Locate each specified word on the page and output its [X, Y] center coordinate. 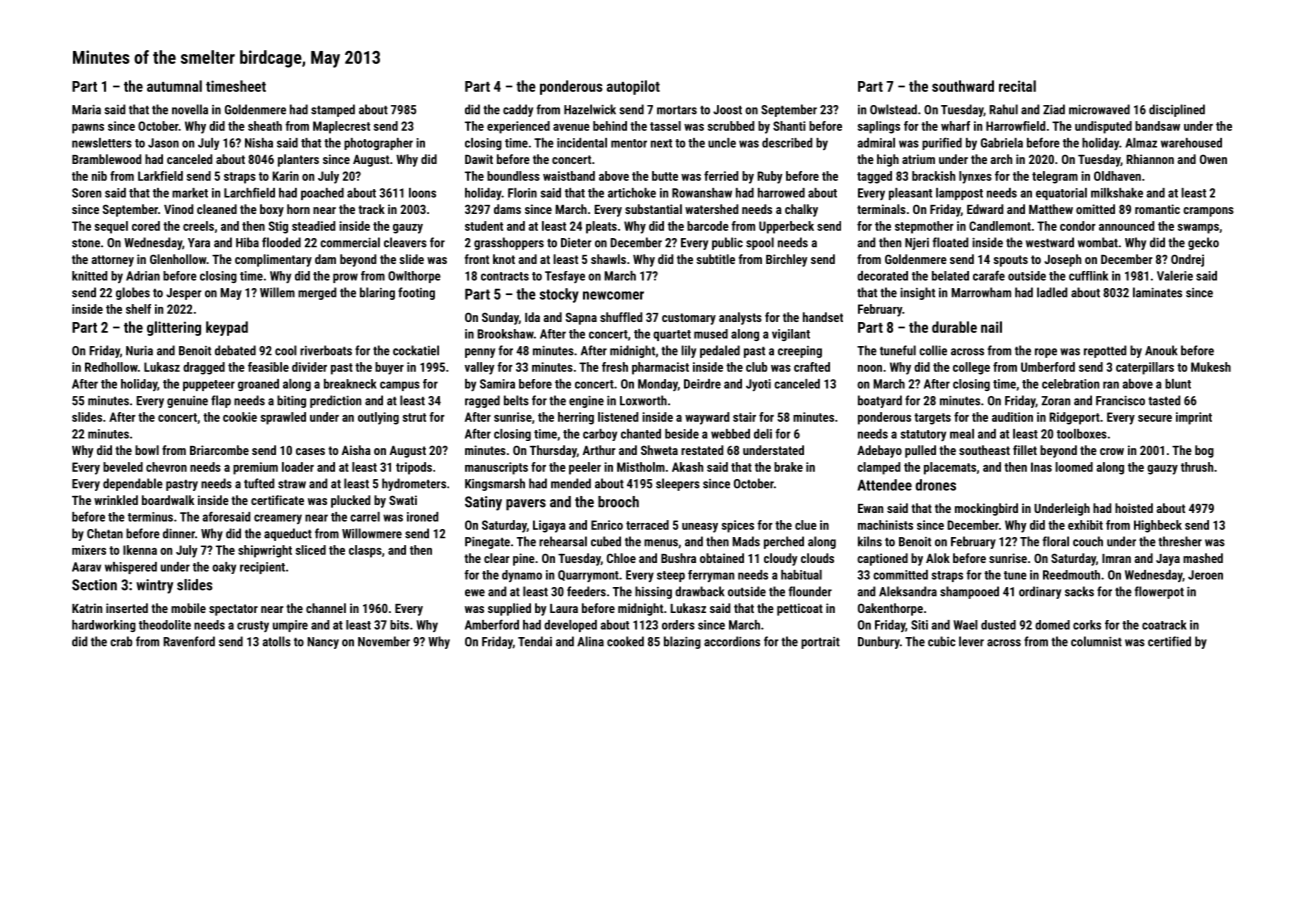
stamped [333, 110]
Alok [938, 558]
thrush [1197, 467]
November [384, 641]
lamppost [959, 194]
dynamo [522, 576]
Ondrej [1187, 260]
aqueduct [288, 534]
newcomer [613, 295]
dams [507, 209]
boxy [272, 210]
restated [702, 450]
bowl [147, 450]
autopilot [633, 87]
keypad [227, 328]
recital [1017, 86]
